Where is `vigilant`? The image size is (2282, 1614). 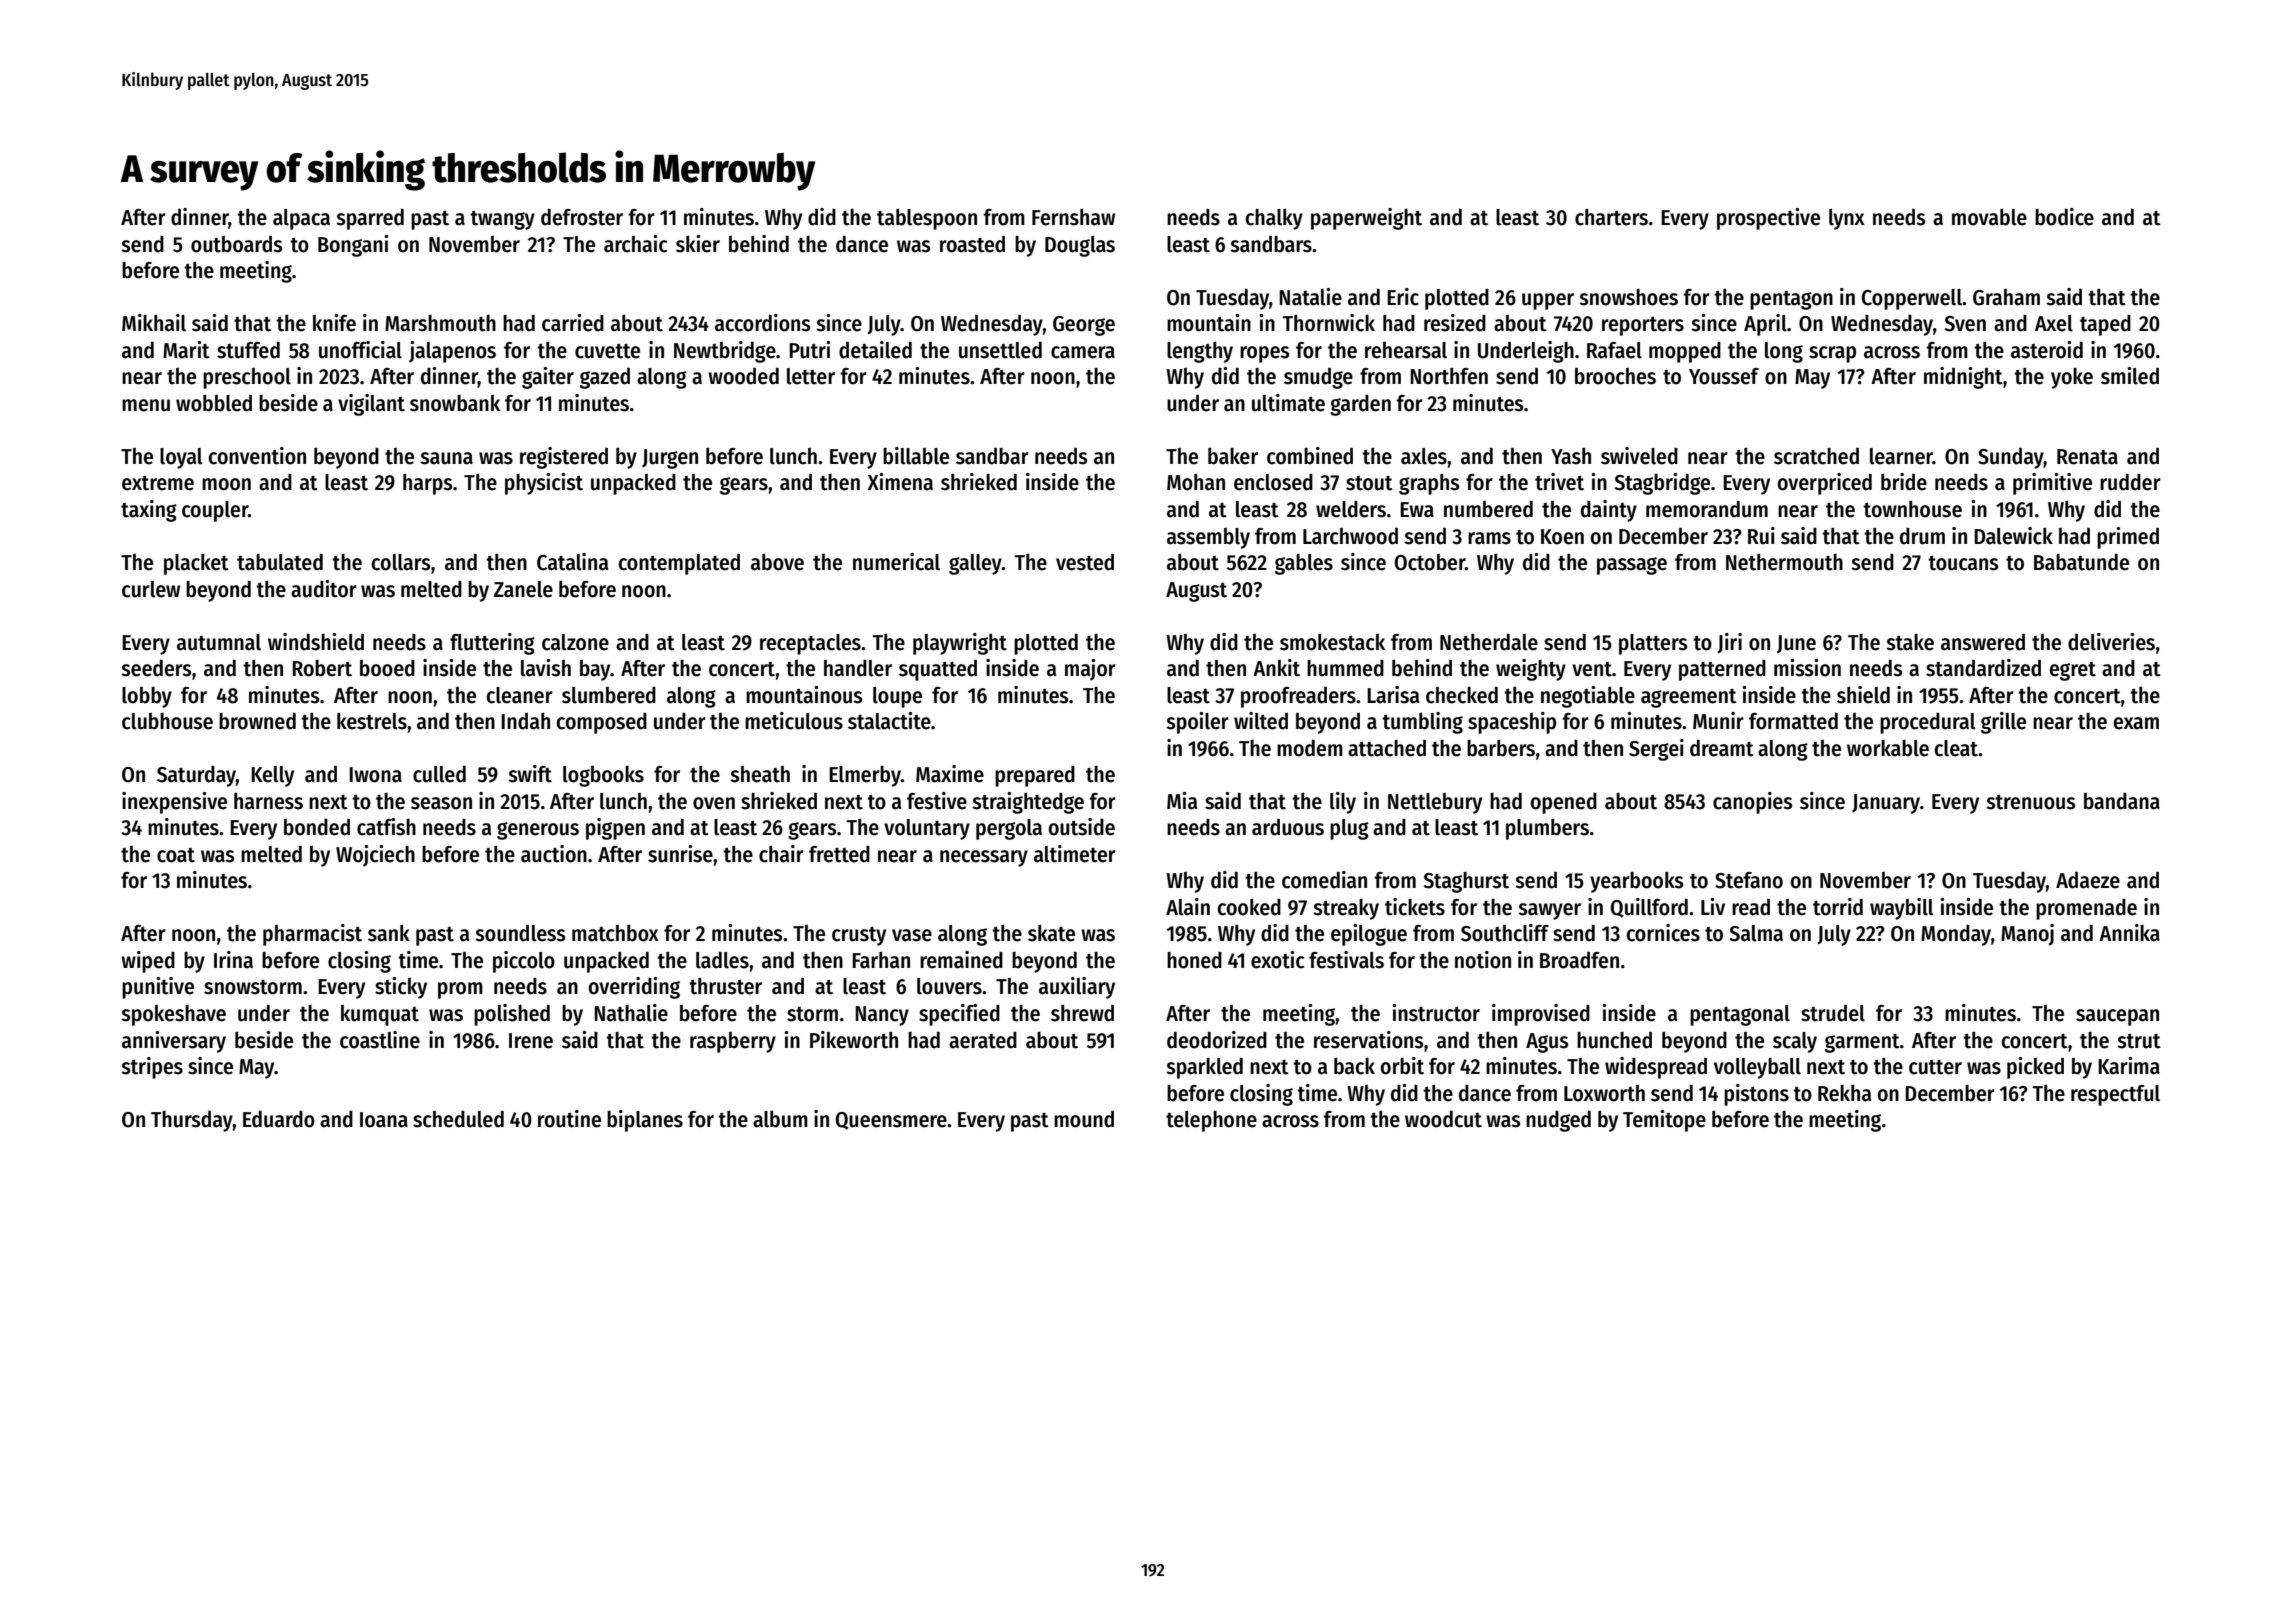
vigilant is located at coordinates (371, 405).
